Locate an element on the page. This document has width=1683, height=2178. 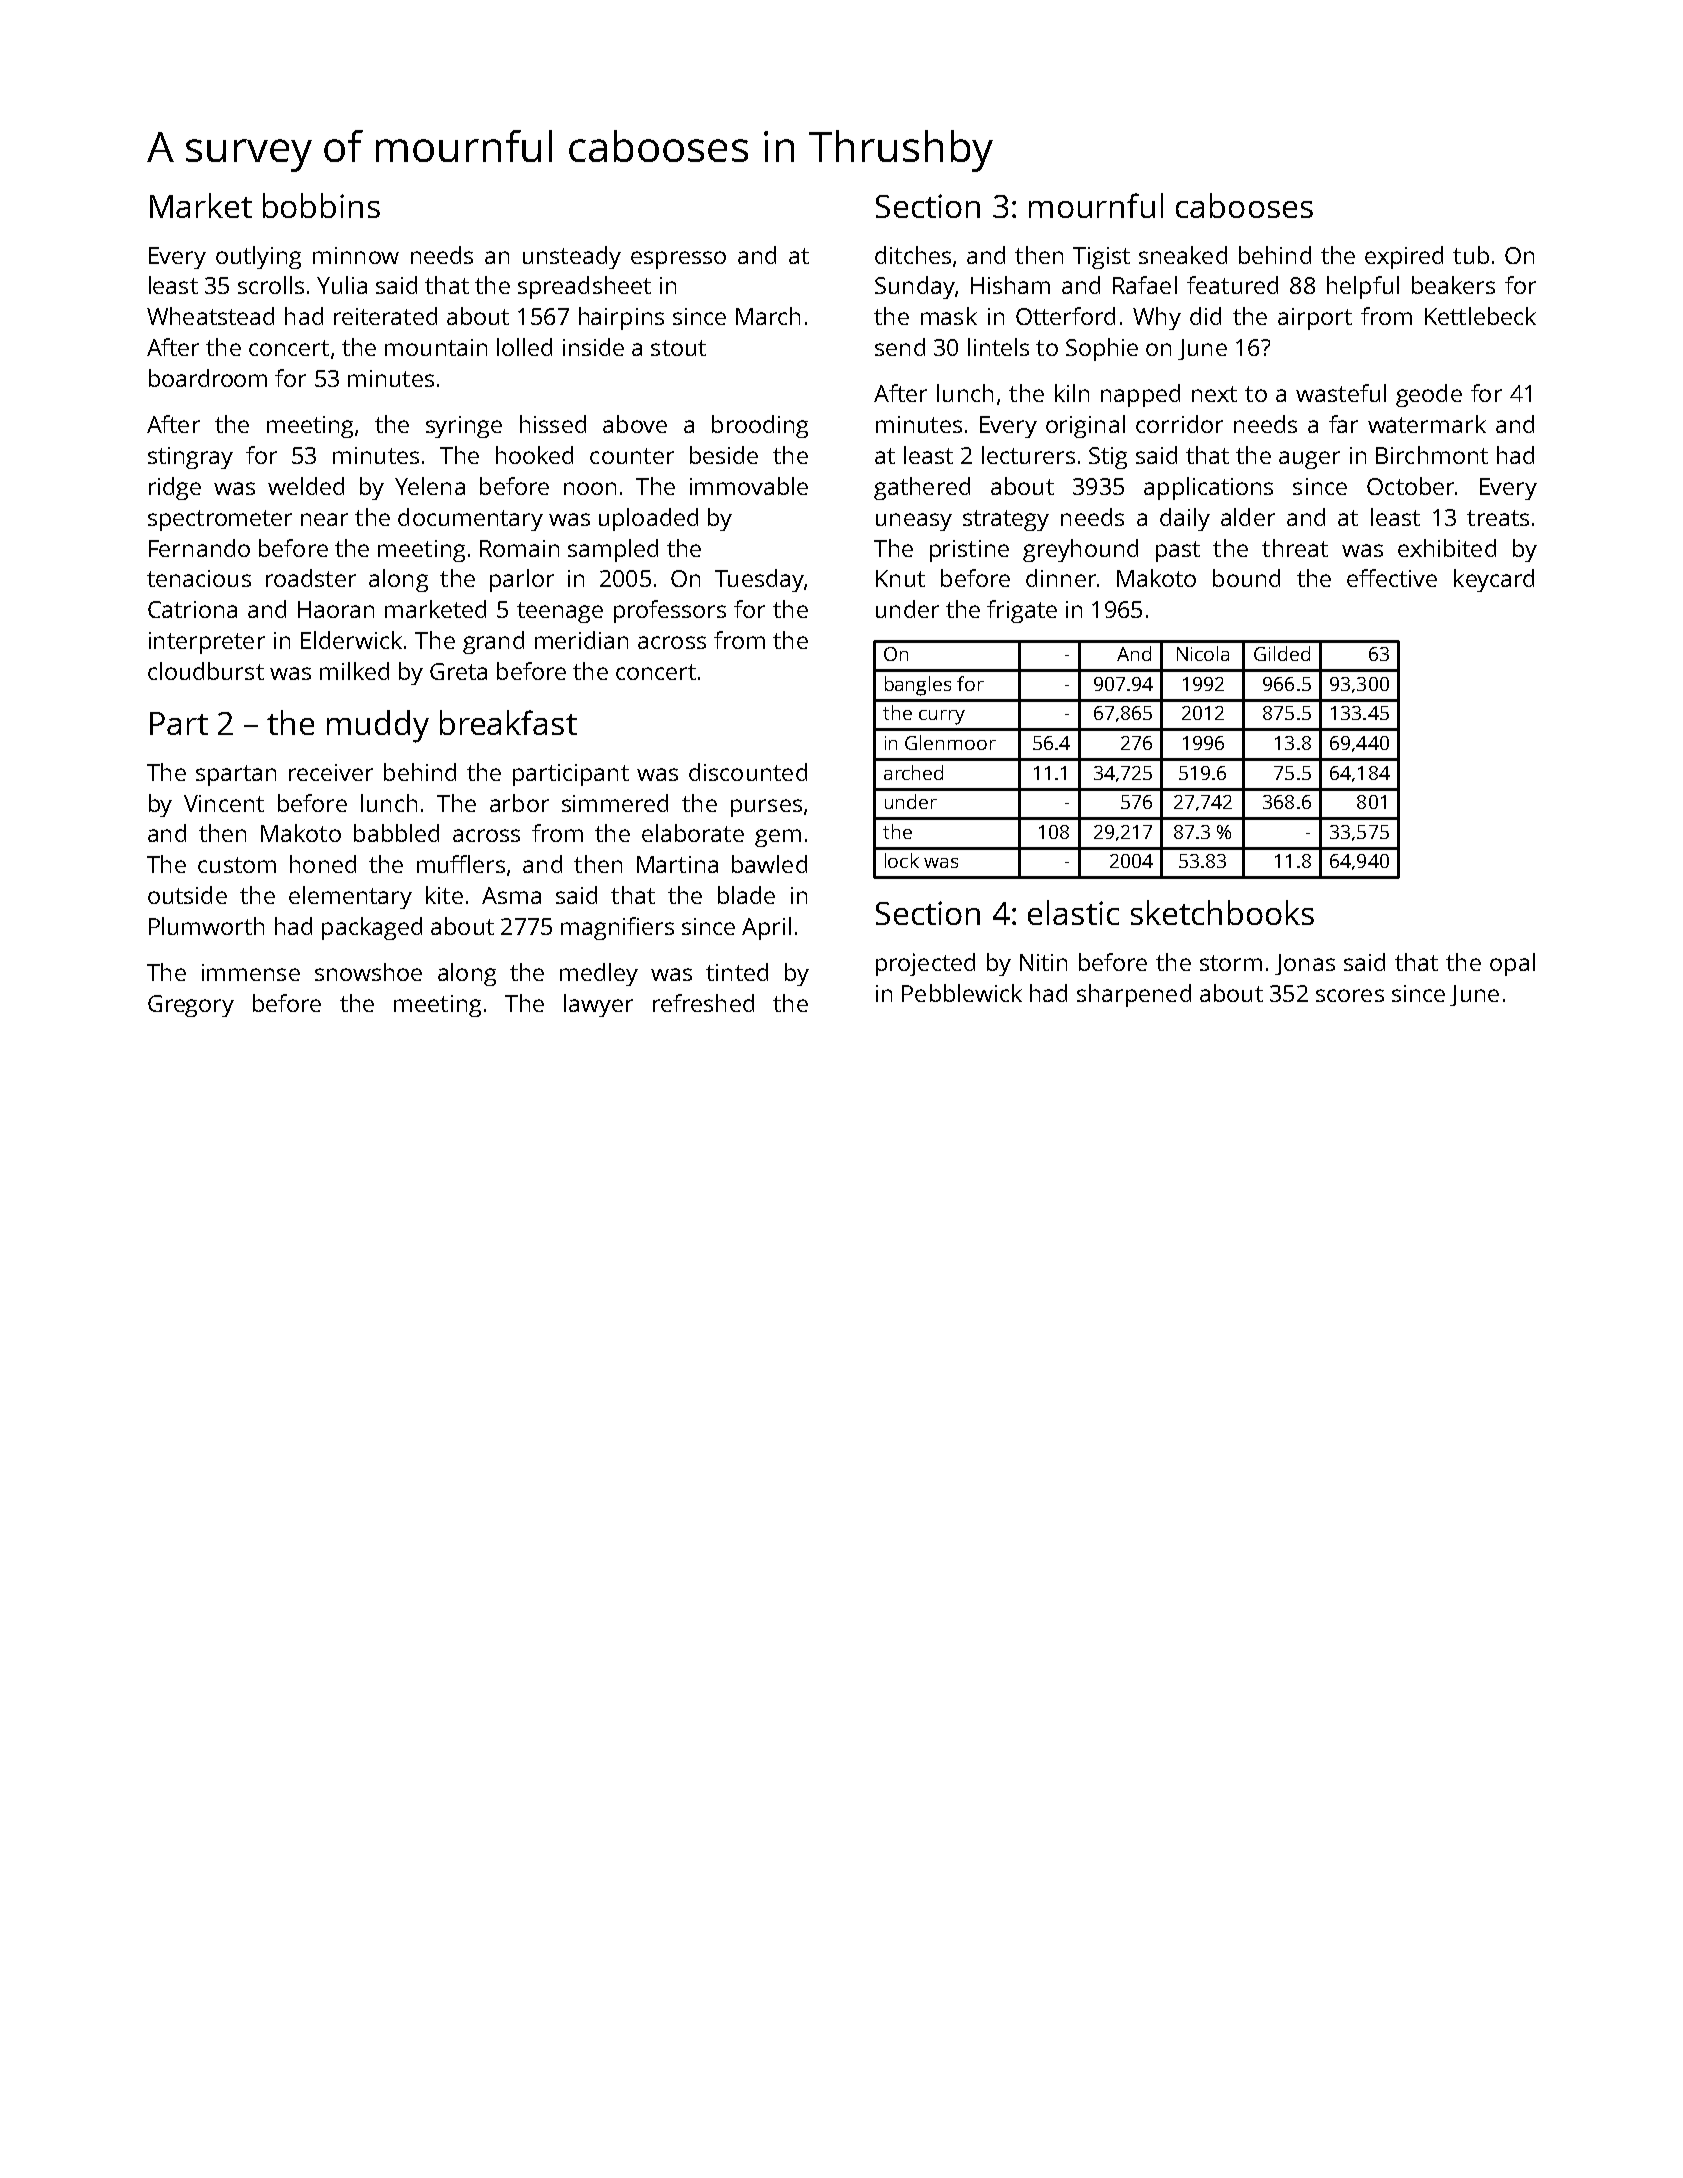
Gregory is located at coordinates (191, 1006).
